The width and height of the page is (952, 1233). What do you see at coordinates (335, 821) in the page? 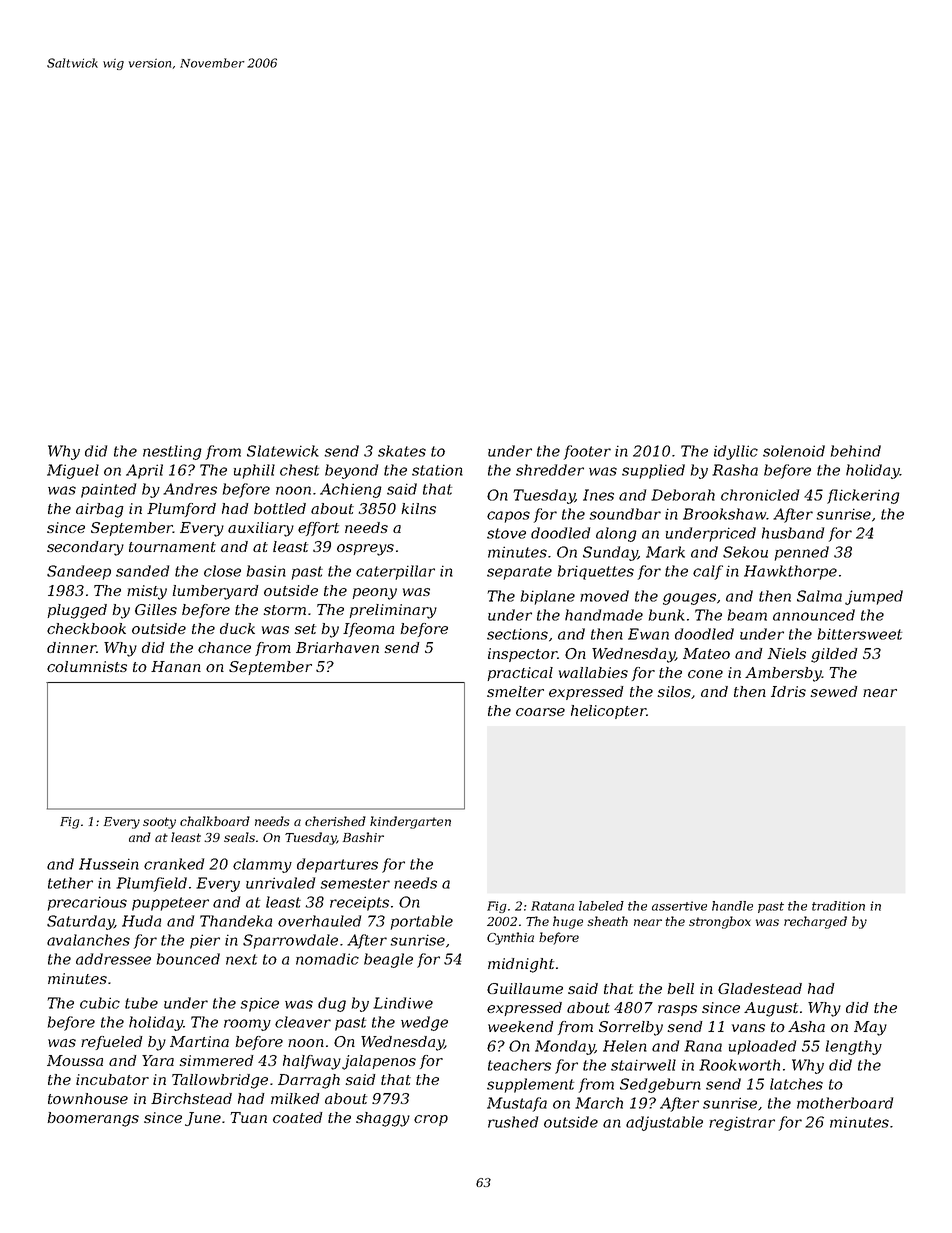
I see `cherished` at bounding box center [335, 821].
